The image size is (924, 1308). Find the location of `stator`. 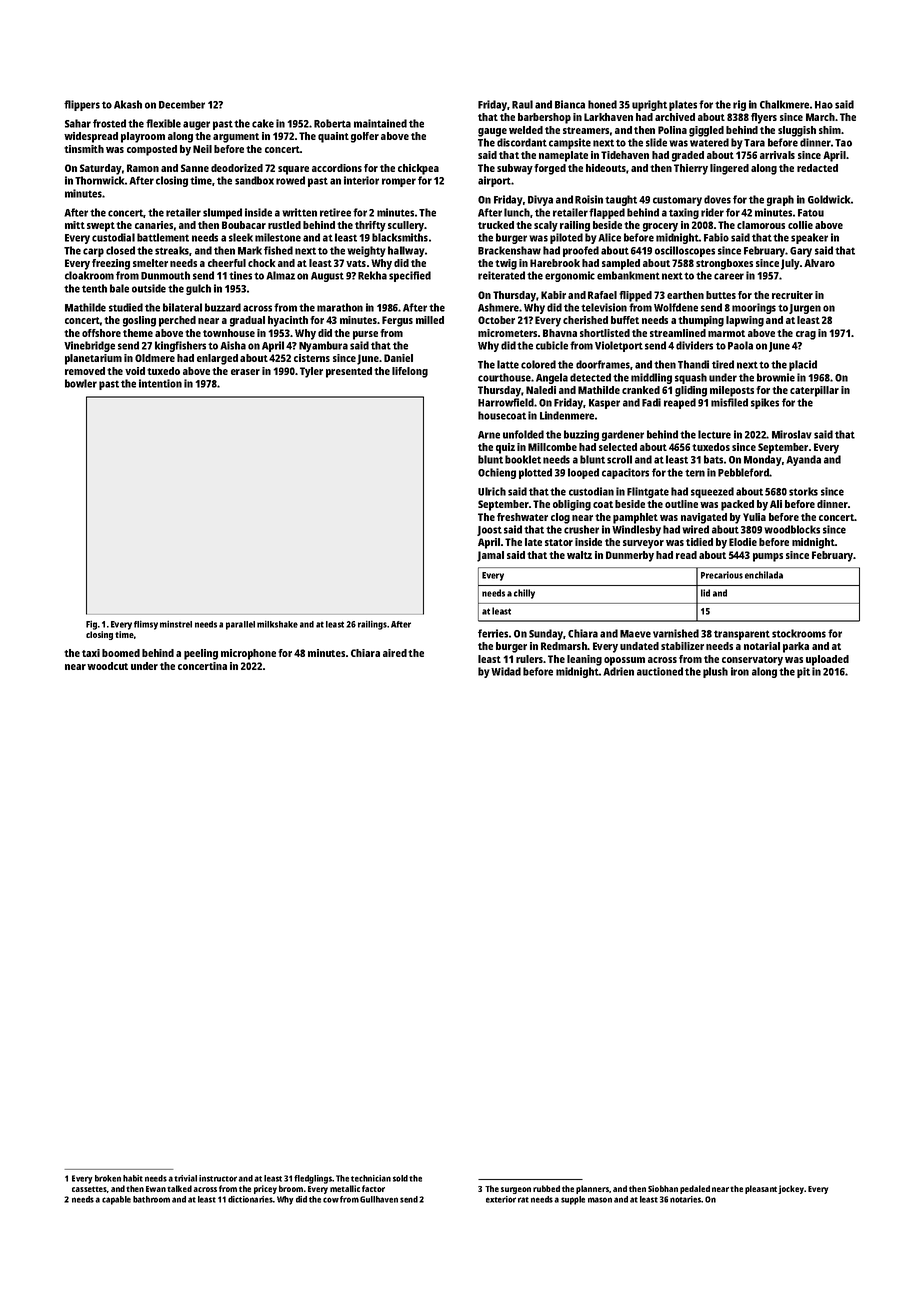

stator is located at coordinates (559, 542).
